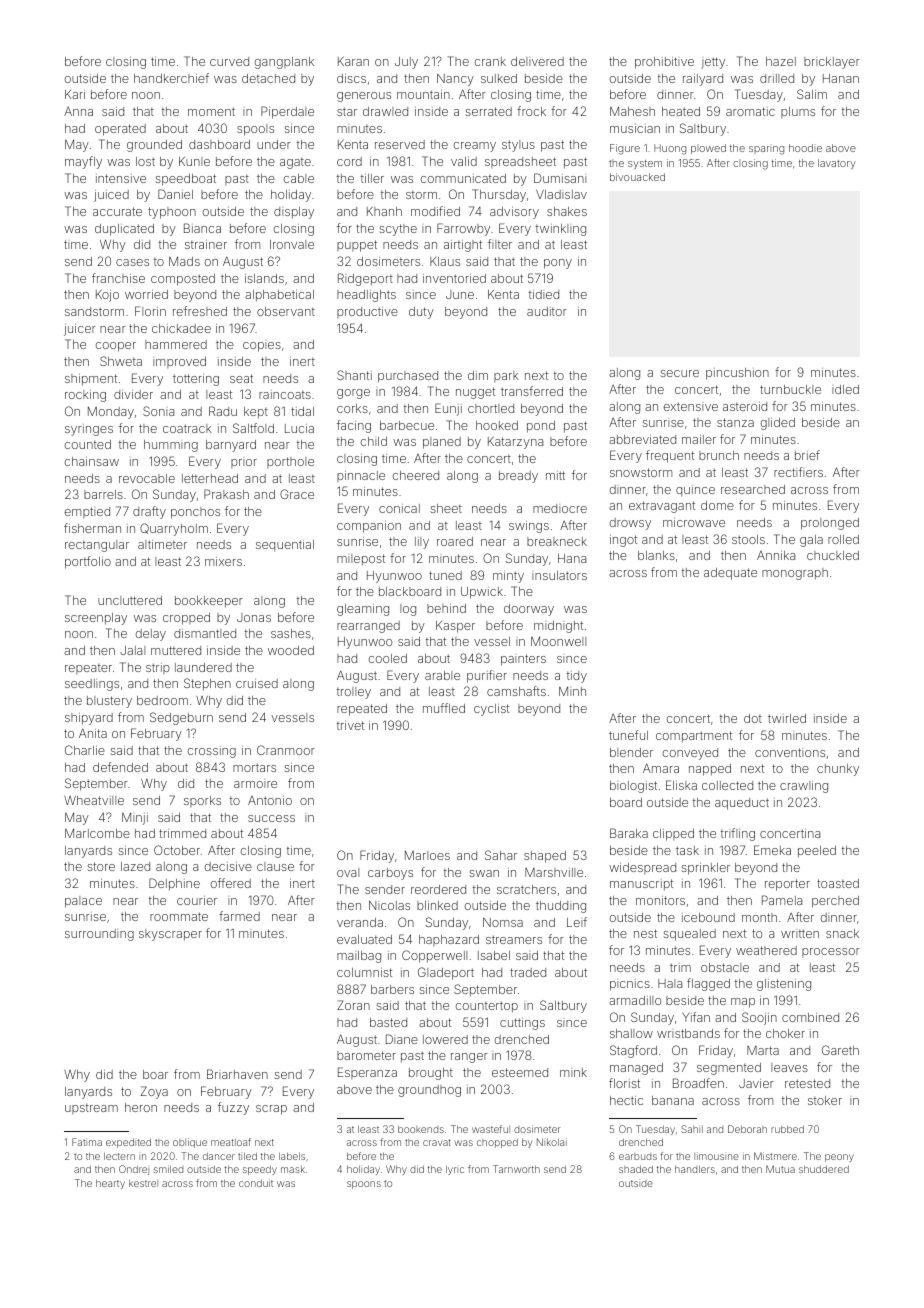 Image resolution: width=924 pixels, height=1308 pixels. What do you see at coordinates (353, 61) in the screenshot?
I see `Karan` at bounding box center [353, 61].
